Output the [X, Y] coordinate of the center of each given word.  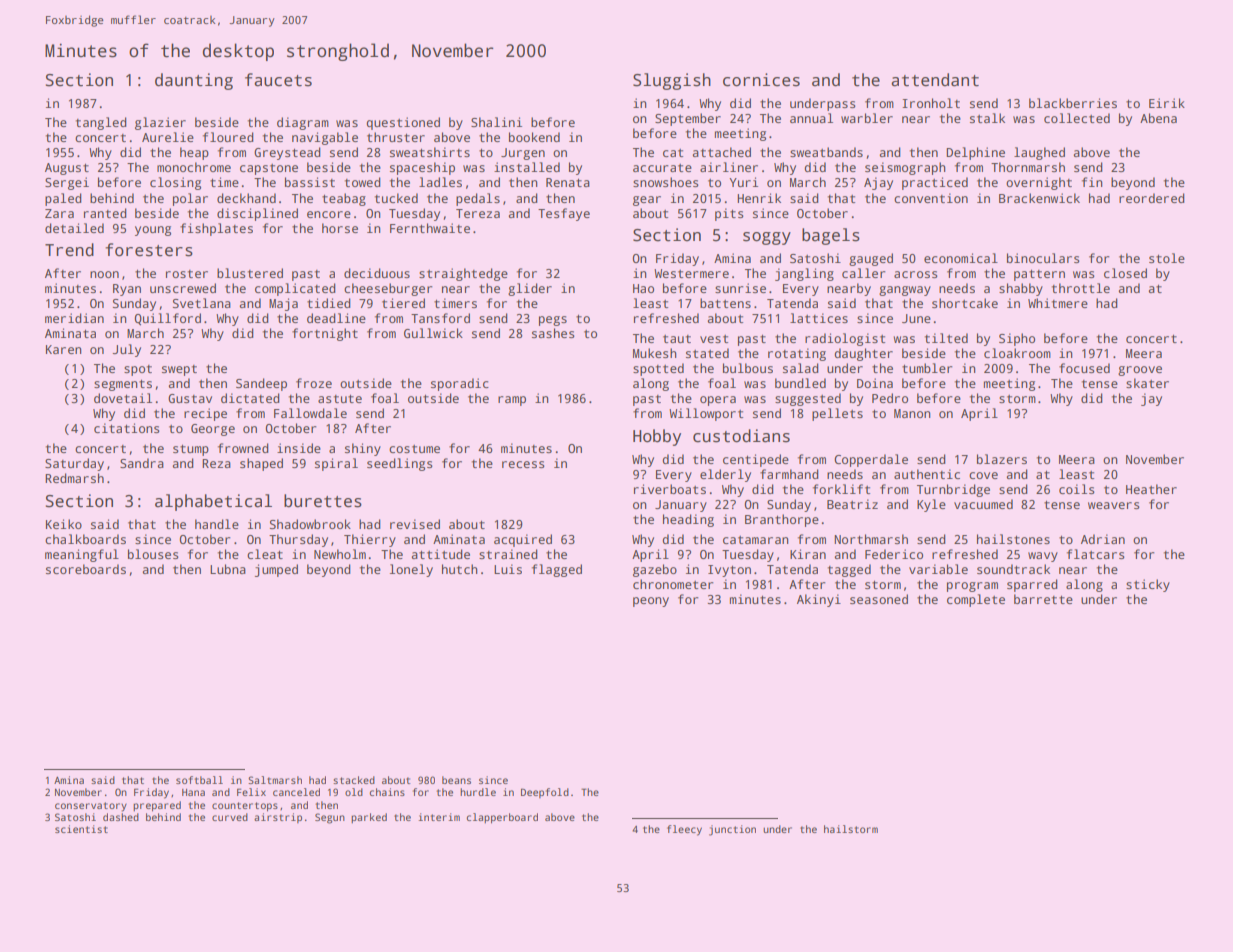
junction [732, 830]
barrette [1043, 599]
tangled [101, 123]
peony [651, 602]
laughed [1039, 153]
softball [199, 780]
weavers [1114, 505]
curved [230, 817]
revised [415, 524]
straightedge [463, 274]
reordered [1152, 198]
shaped [261, 464]
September [688, 119]
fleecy [684, 830]
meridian [74, 318]
